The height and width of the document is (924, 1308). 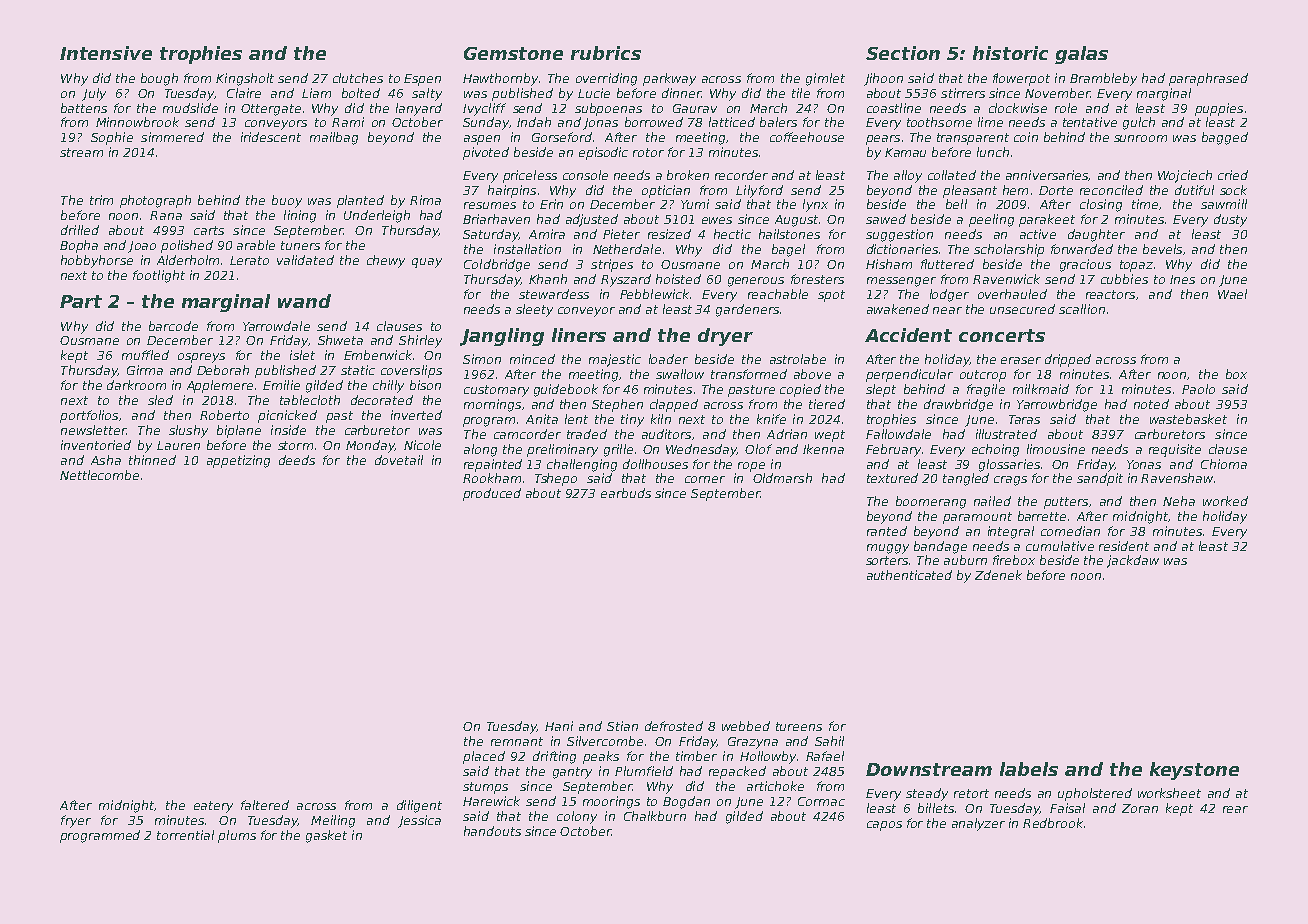 I want to click on guidebook, so click(x=566, y=390).
